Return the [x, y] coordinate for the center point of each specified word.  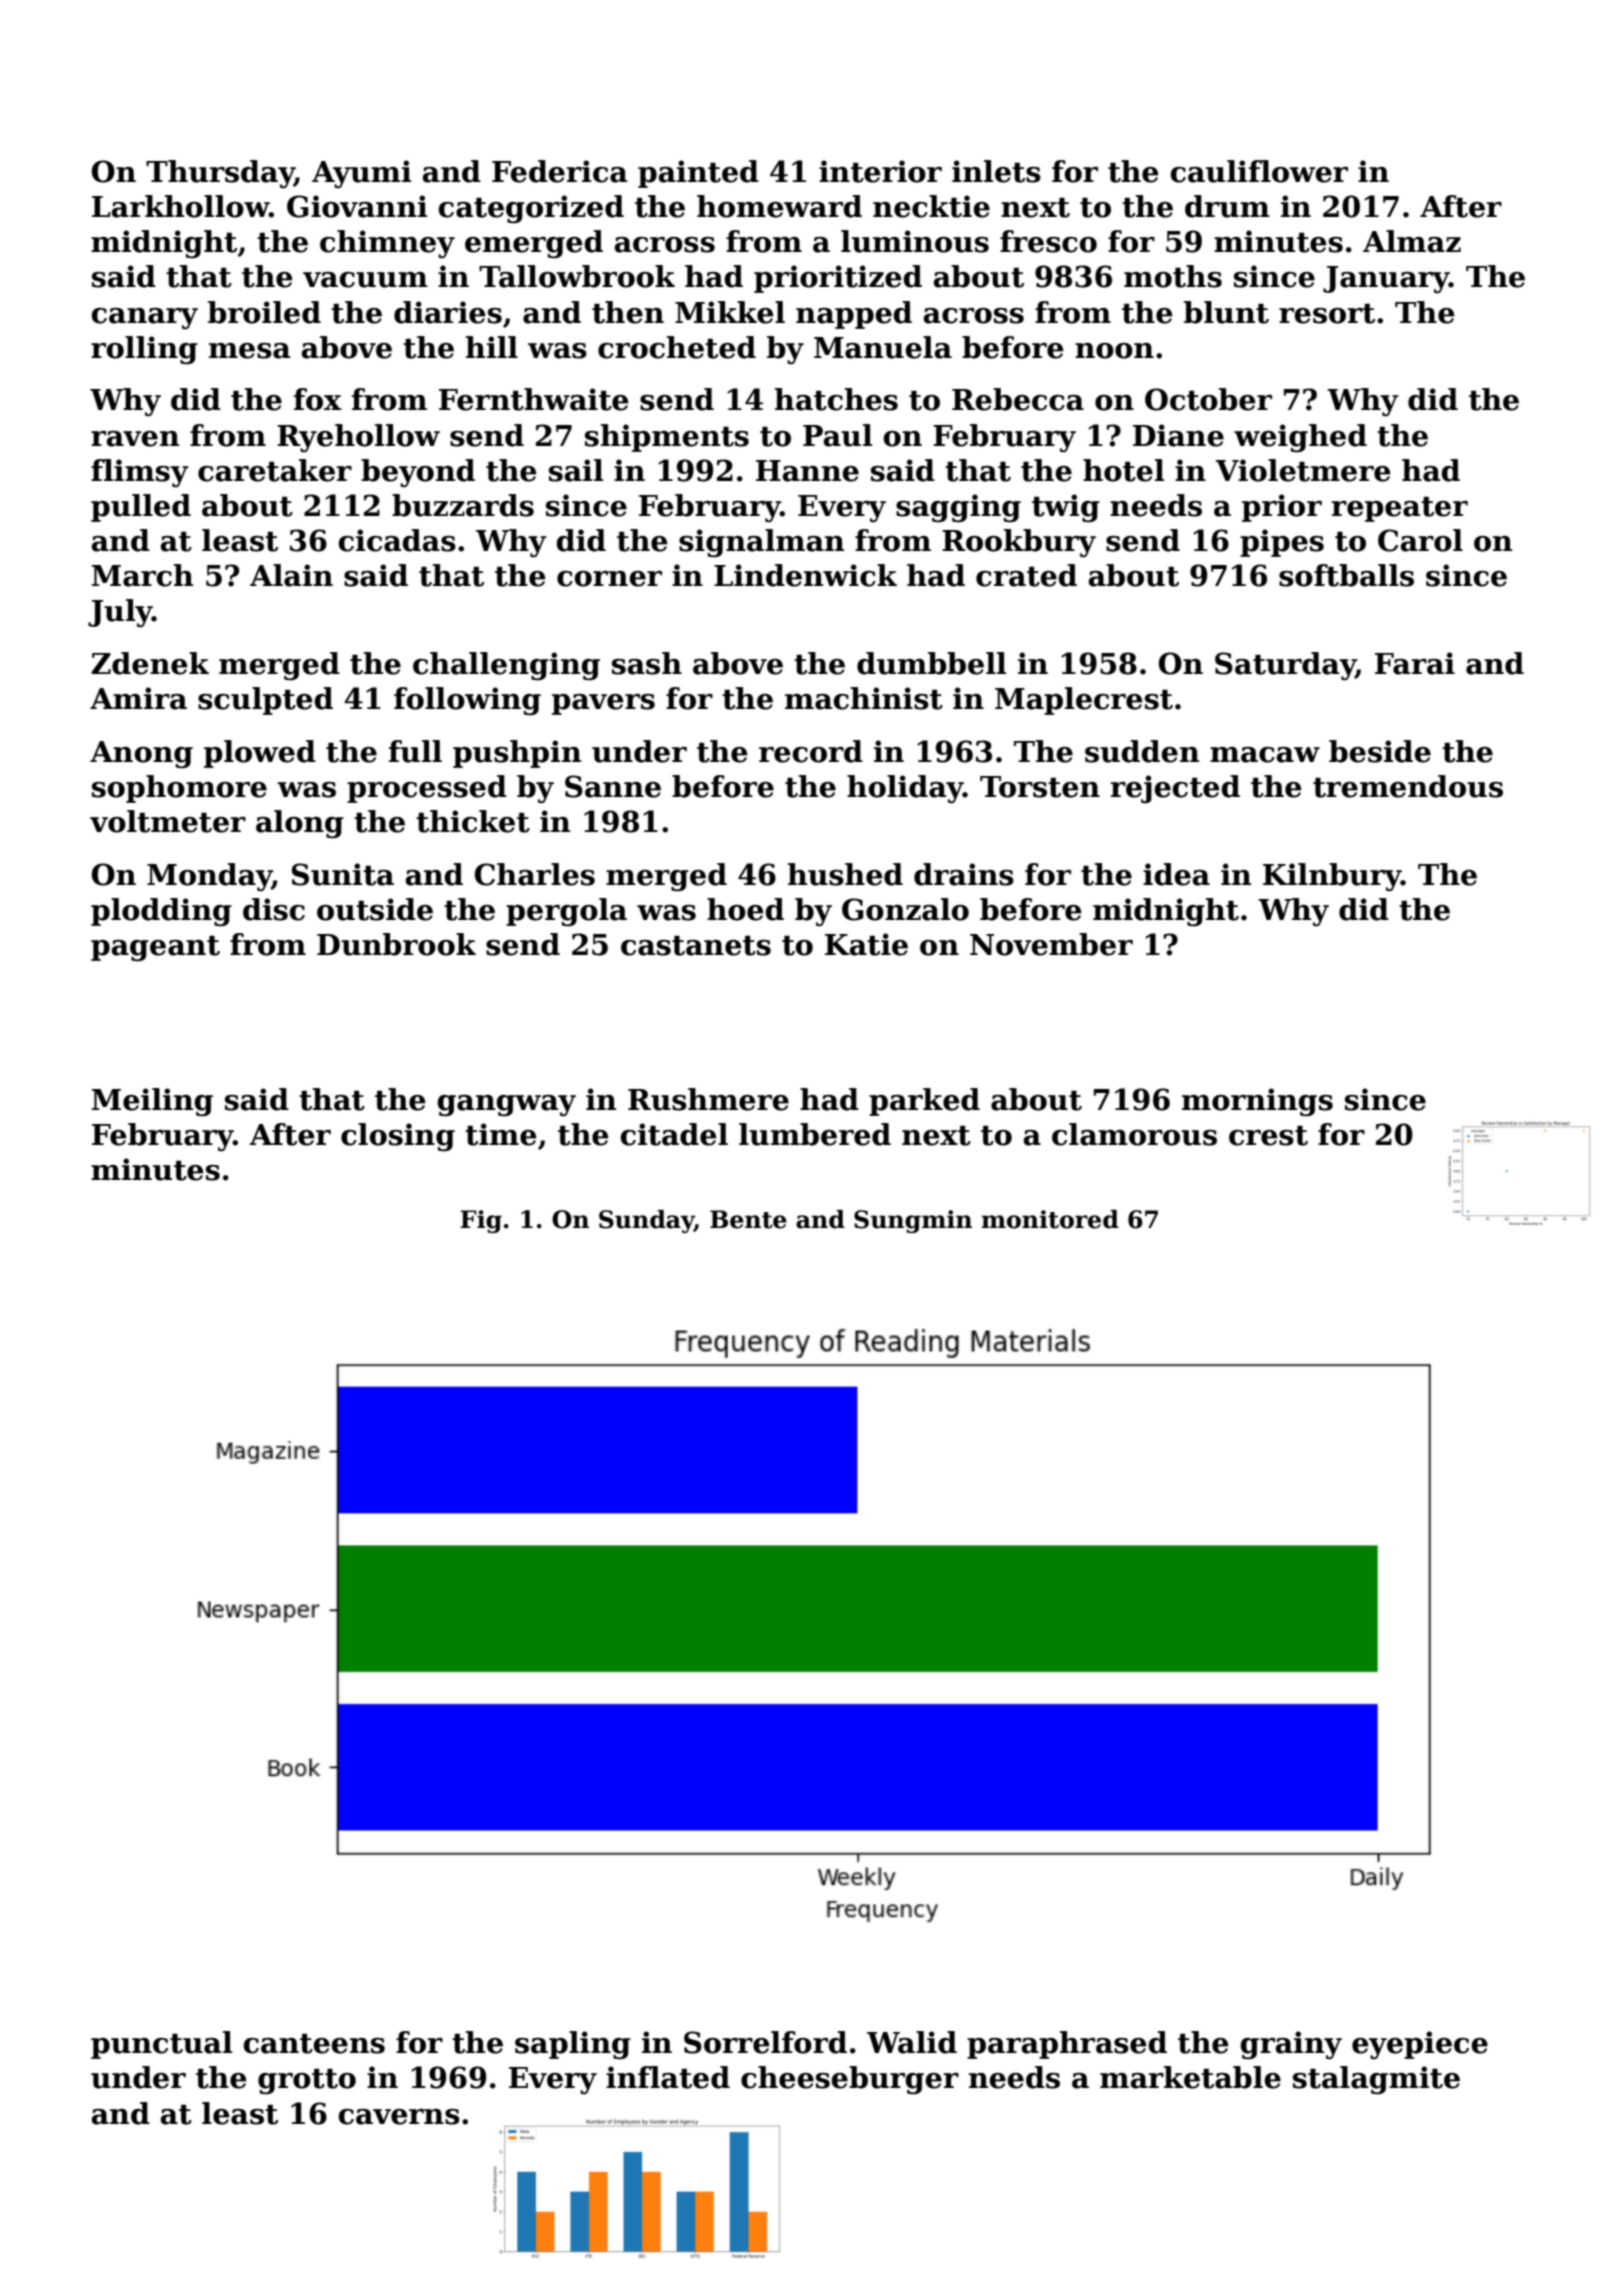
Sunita [343, 874]
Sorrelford [765, 2042]
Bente [748, 1219]
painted [698, 174]
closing [398, 1137]
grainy [1291, 2045]
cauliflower [1259, 171]
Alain [291, 575]
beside [1380, 751]
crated [1026, 575]
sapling [573, 2045]
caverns [399, 2117]
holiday [905, 789]
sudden [1142, 751]
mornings [1257, 1102]
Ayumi [361, 174]
